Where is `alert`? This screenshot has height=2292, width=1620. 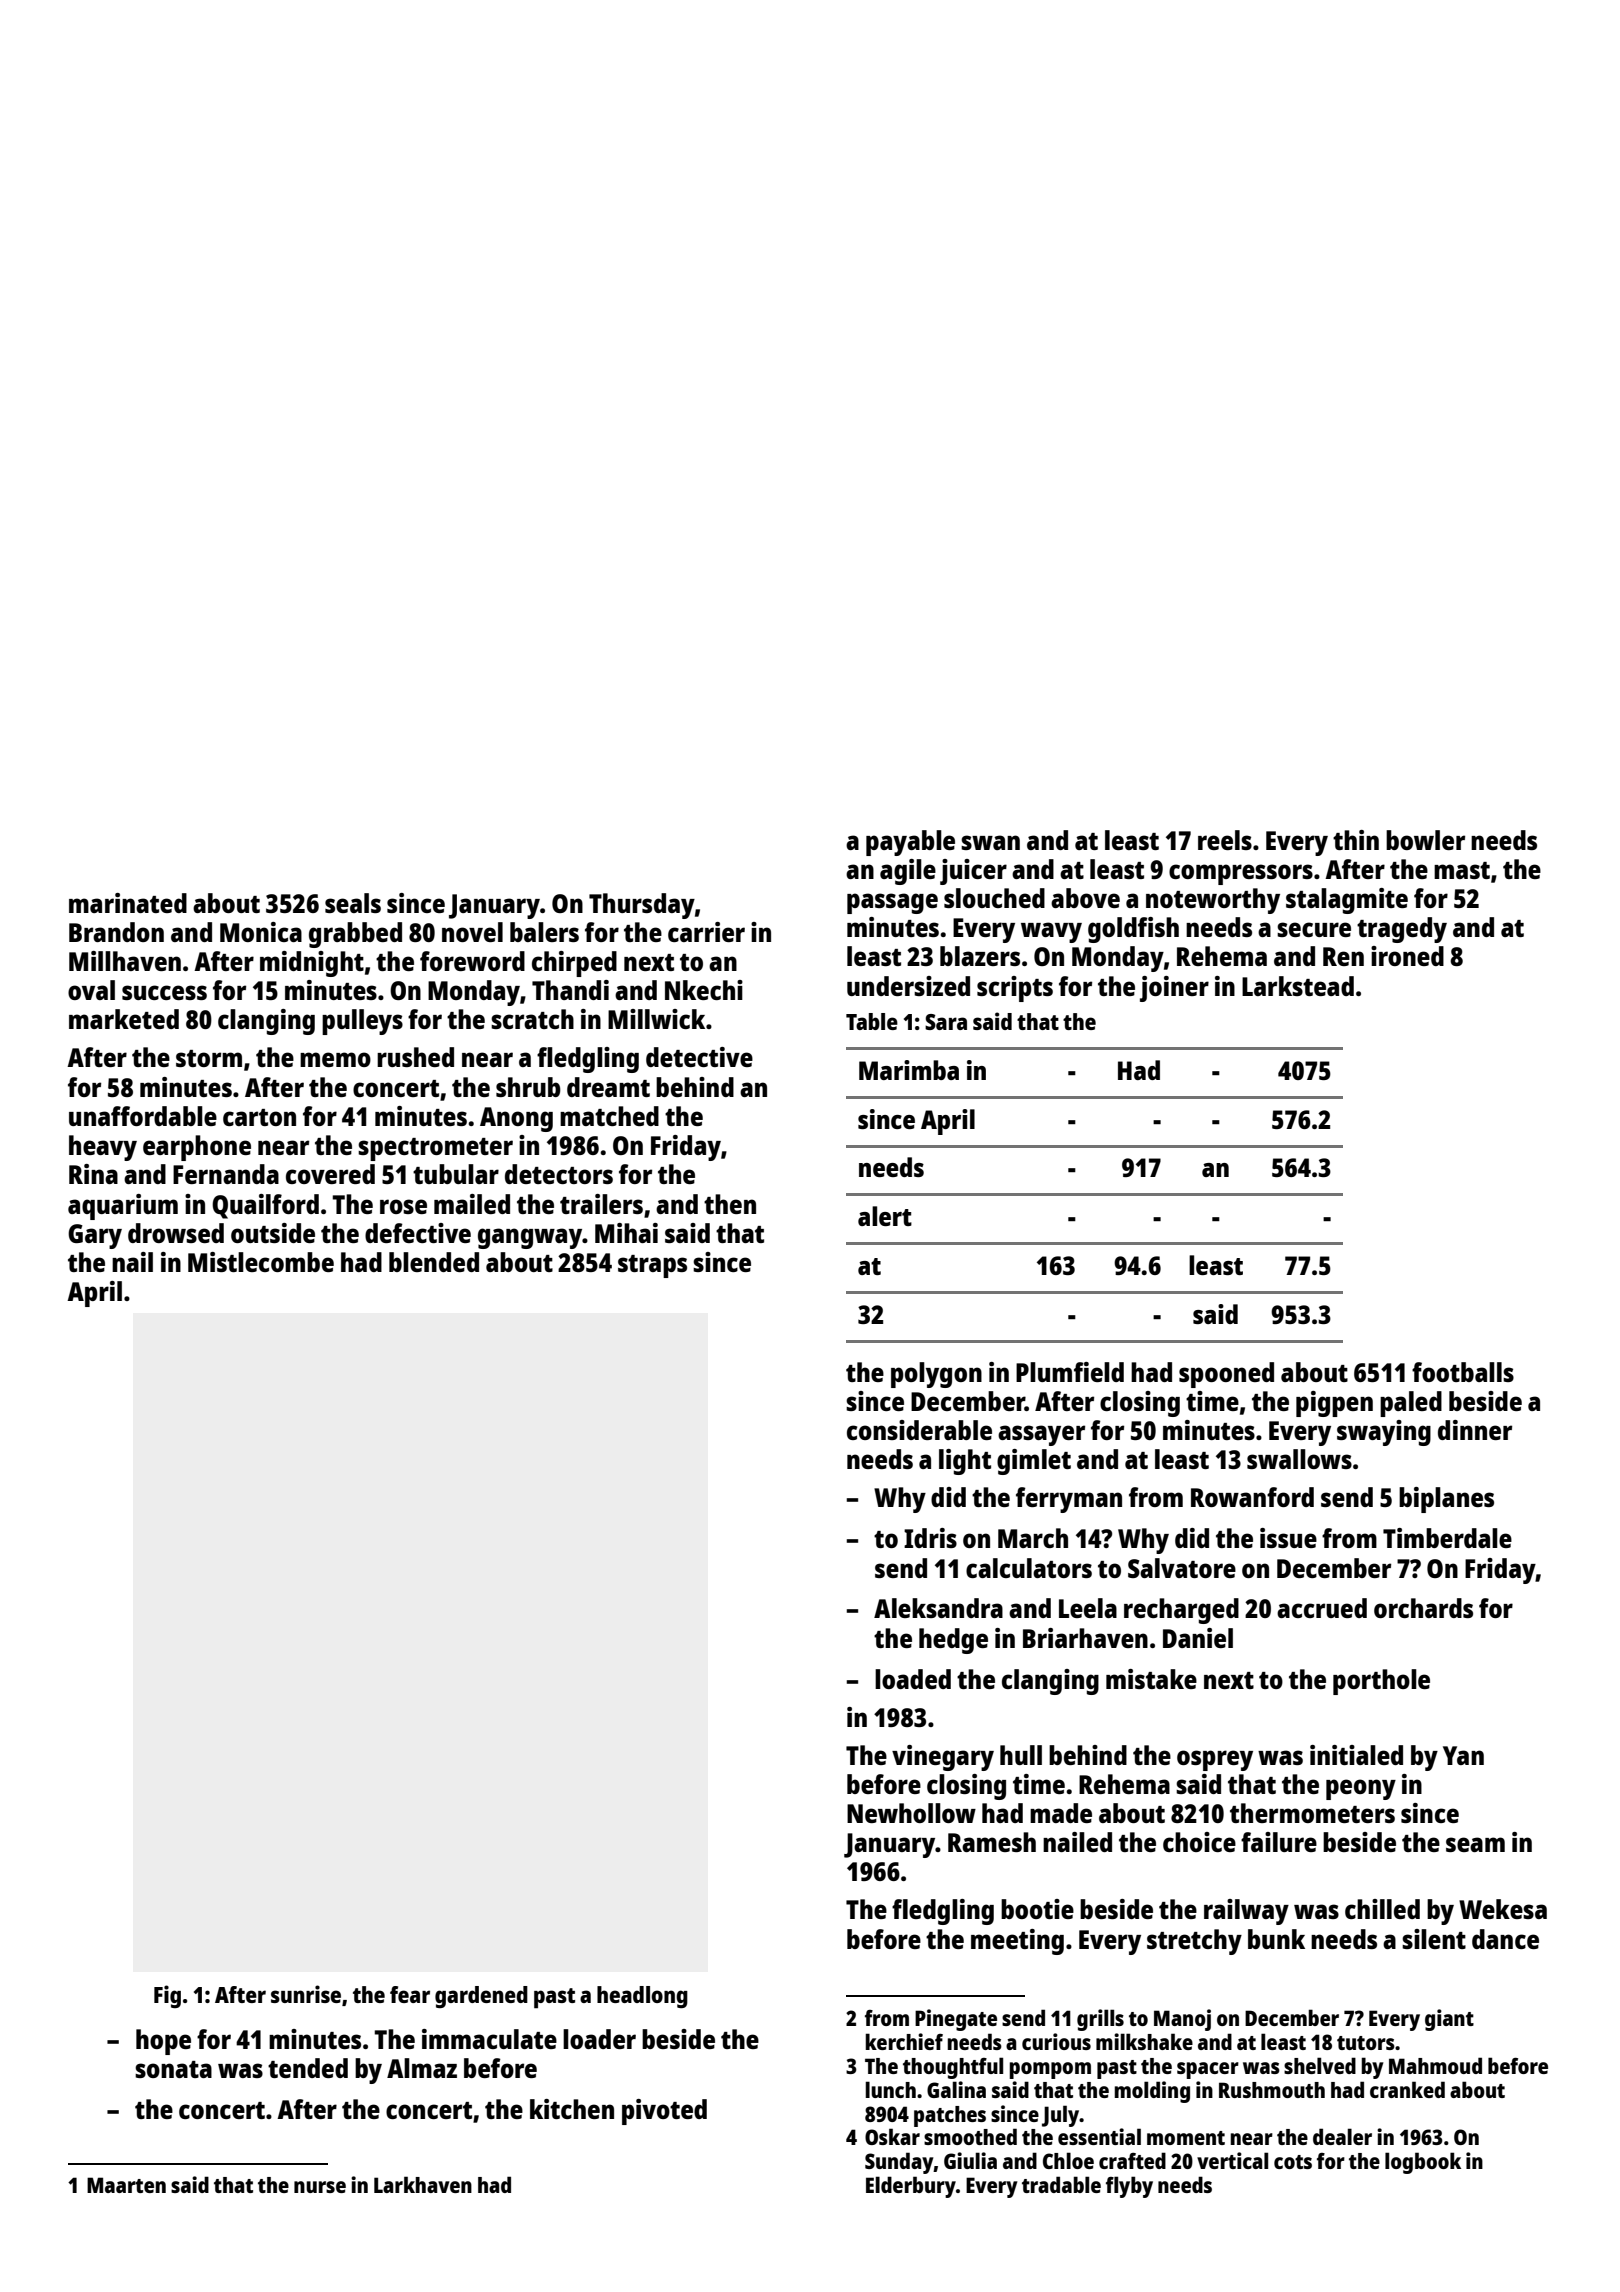
alert is located at coordinates (885, 1216).
